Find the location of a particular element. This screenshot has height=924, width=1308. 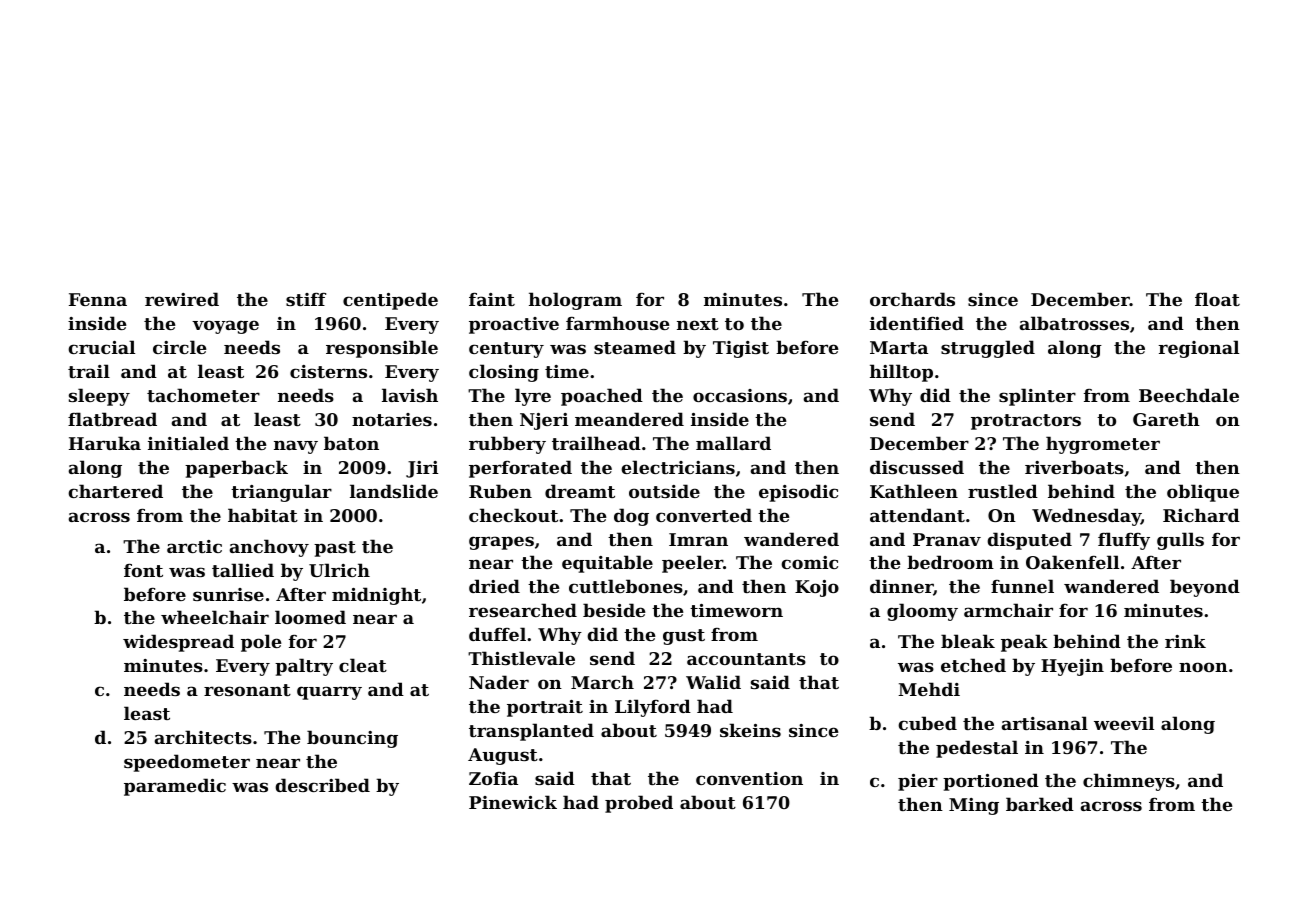

Oakenfell is located at coordinates (1072, 562).
